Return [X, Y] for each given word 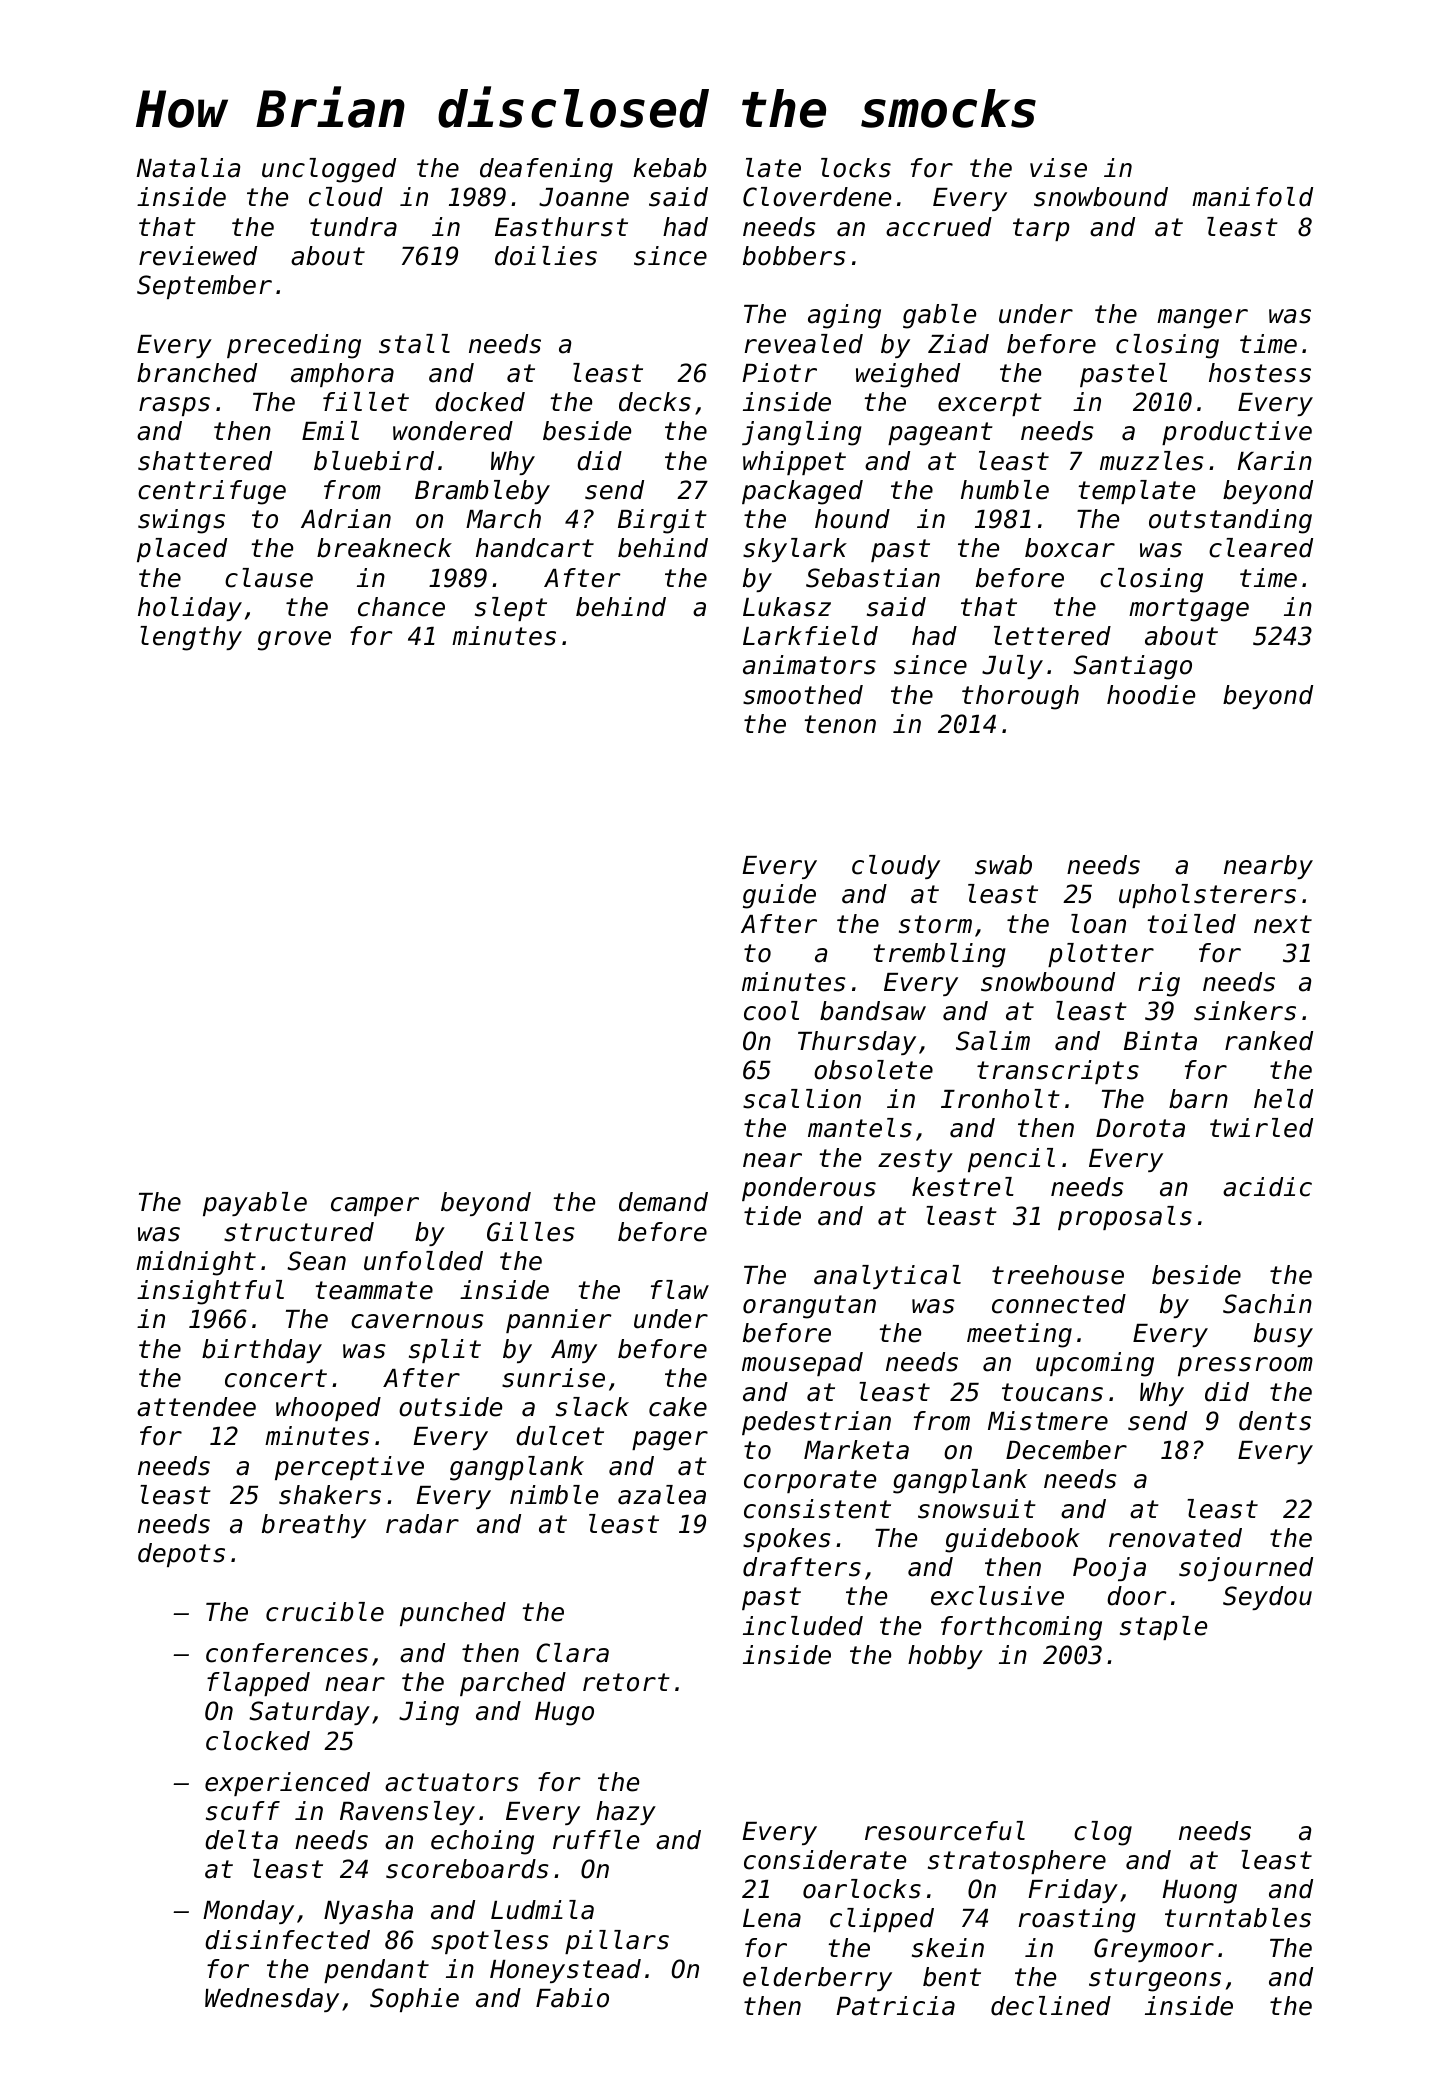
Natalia [188, 168]
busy [1283, 1335]
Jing [429, 1713]
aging [844, 316]
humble [1005, 490]
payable [255, 1204]
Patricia [895, 2006]
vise [1058, 168]
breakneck [384, 548]
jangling [802, 433]
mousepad [802, 1364]
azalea [662, 1495]
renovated [1175, 1538]
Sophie [414, 2000]
